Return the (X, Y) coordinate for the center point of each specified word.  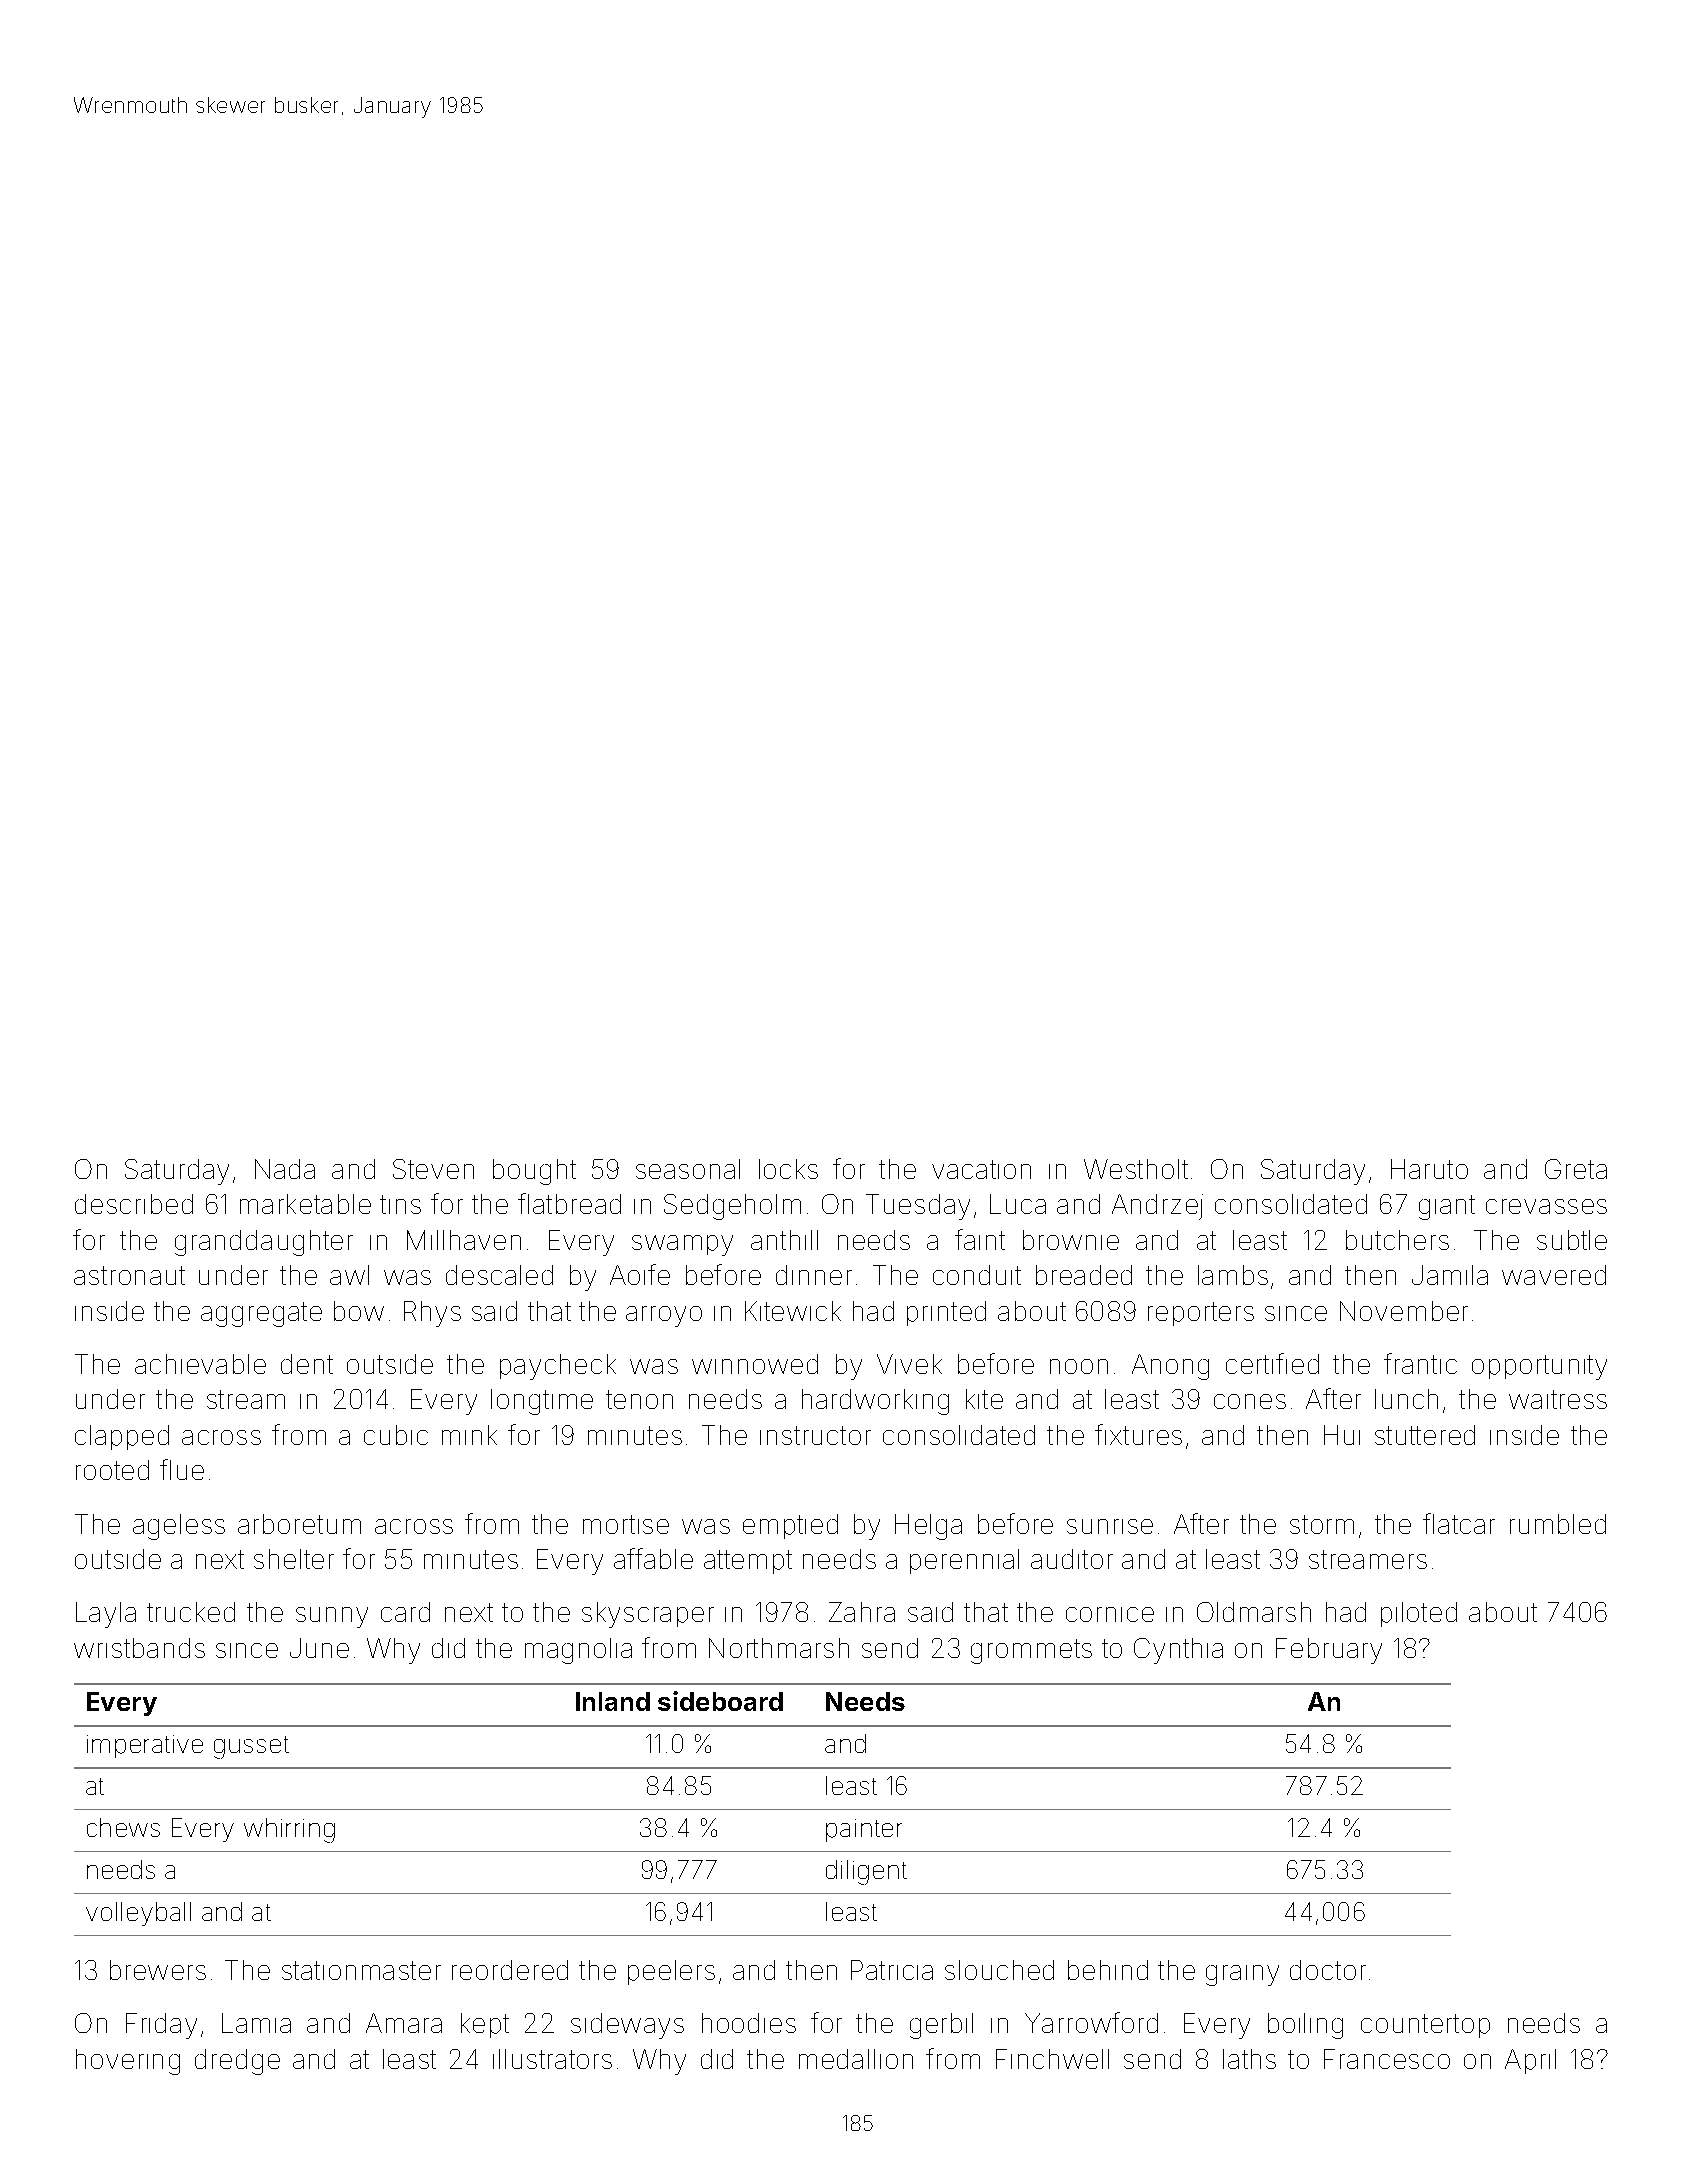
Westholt (1136, 1169)
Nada (285, 1169)
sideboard (720, 1701)
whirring (289, 1830)
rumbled (1558, 1524)
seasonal (688, 1169)
